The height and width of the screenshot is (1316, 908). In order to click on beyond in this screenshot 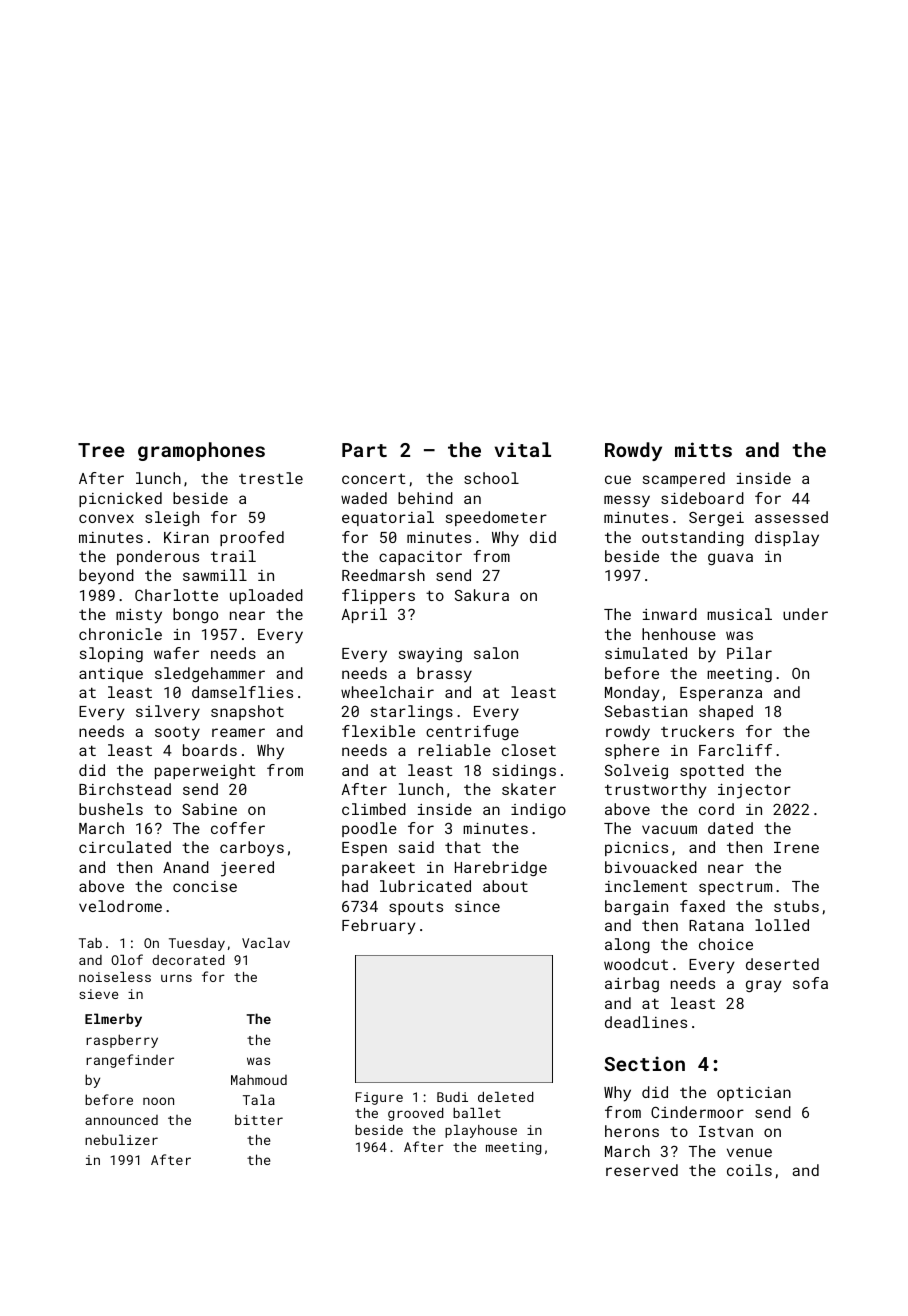, I will do `click(106, 577)`.
